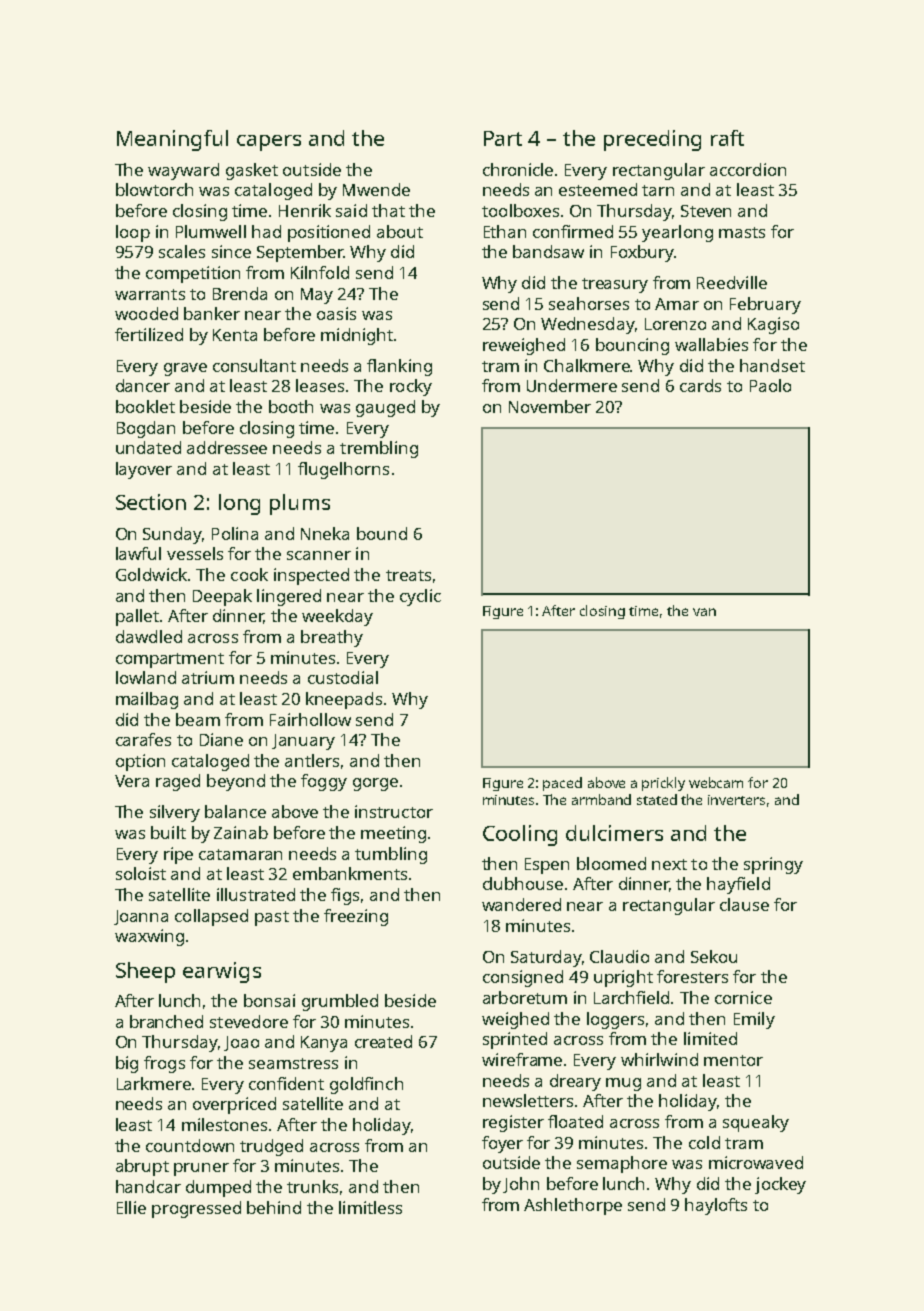 The image size is (924, 1311). I want to click on preceding, so click(652, 140).
